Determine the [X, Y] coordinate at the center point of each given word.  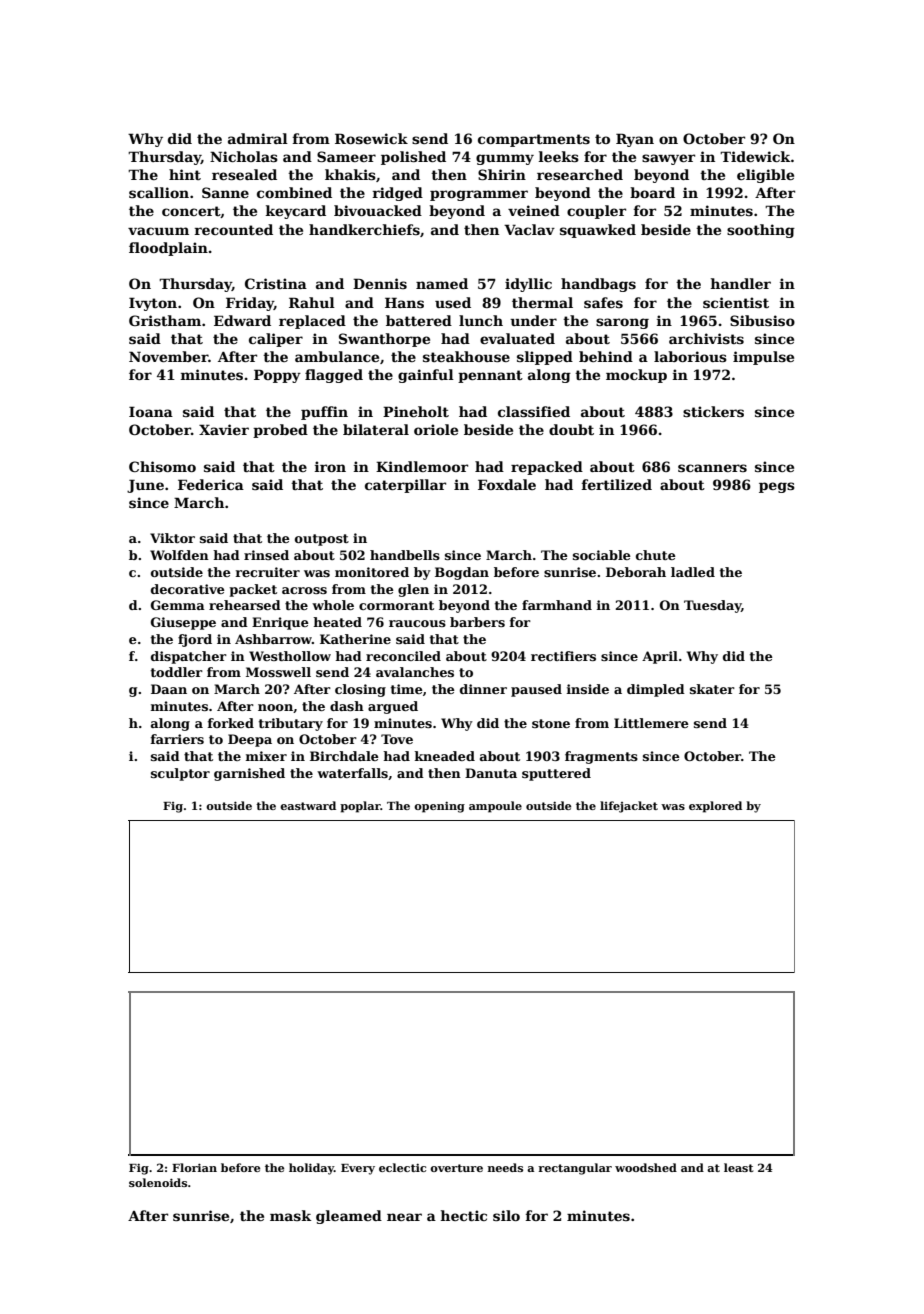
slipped [545, 358]
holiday [311, 1169]
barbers [477, 622]
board [652, 192]
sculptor [180, 774]
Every [358, 1169]
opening [439, 807]
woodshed [646, 1167]
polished [413, 158]
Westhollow [290, 656]
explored [715, 807]
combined [294, 192]
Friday [250, 304]
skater [712, 689]
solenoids [158, 1182]
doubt [571, 429]
